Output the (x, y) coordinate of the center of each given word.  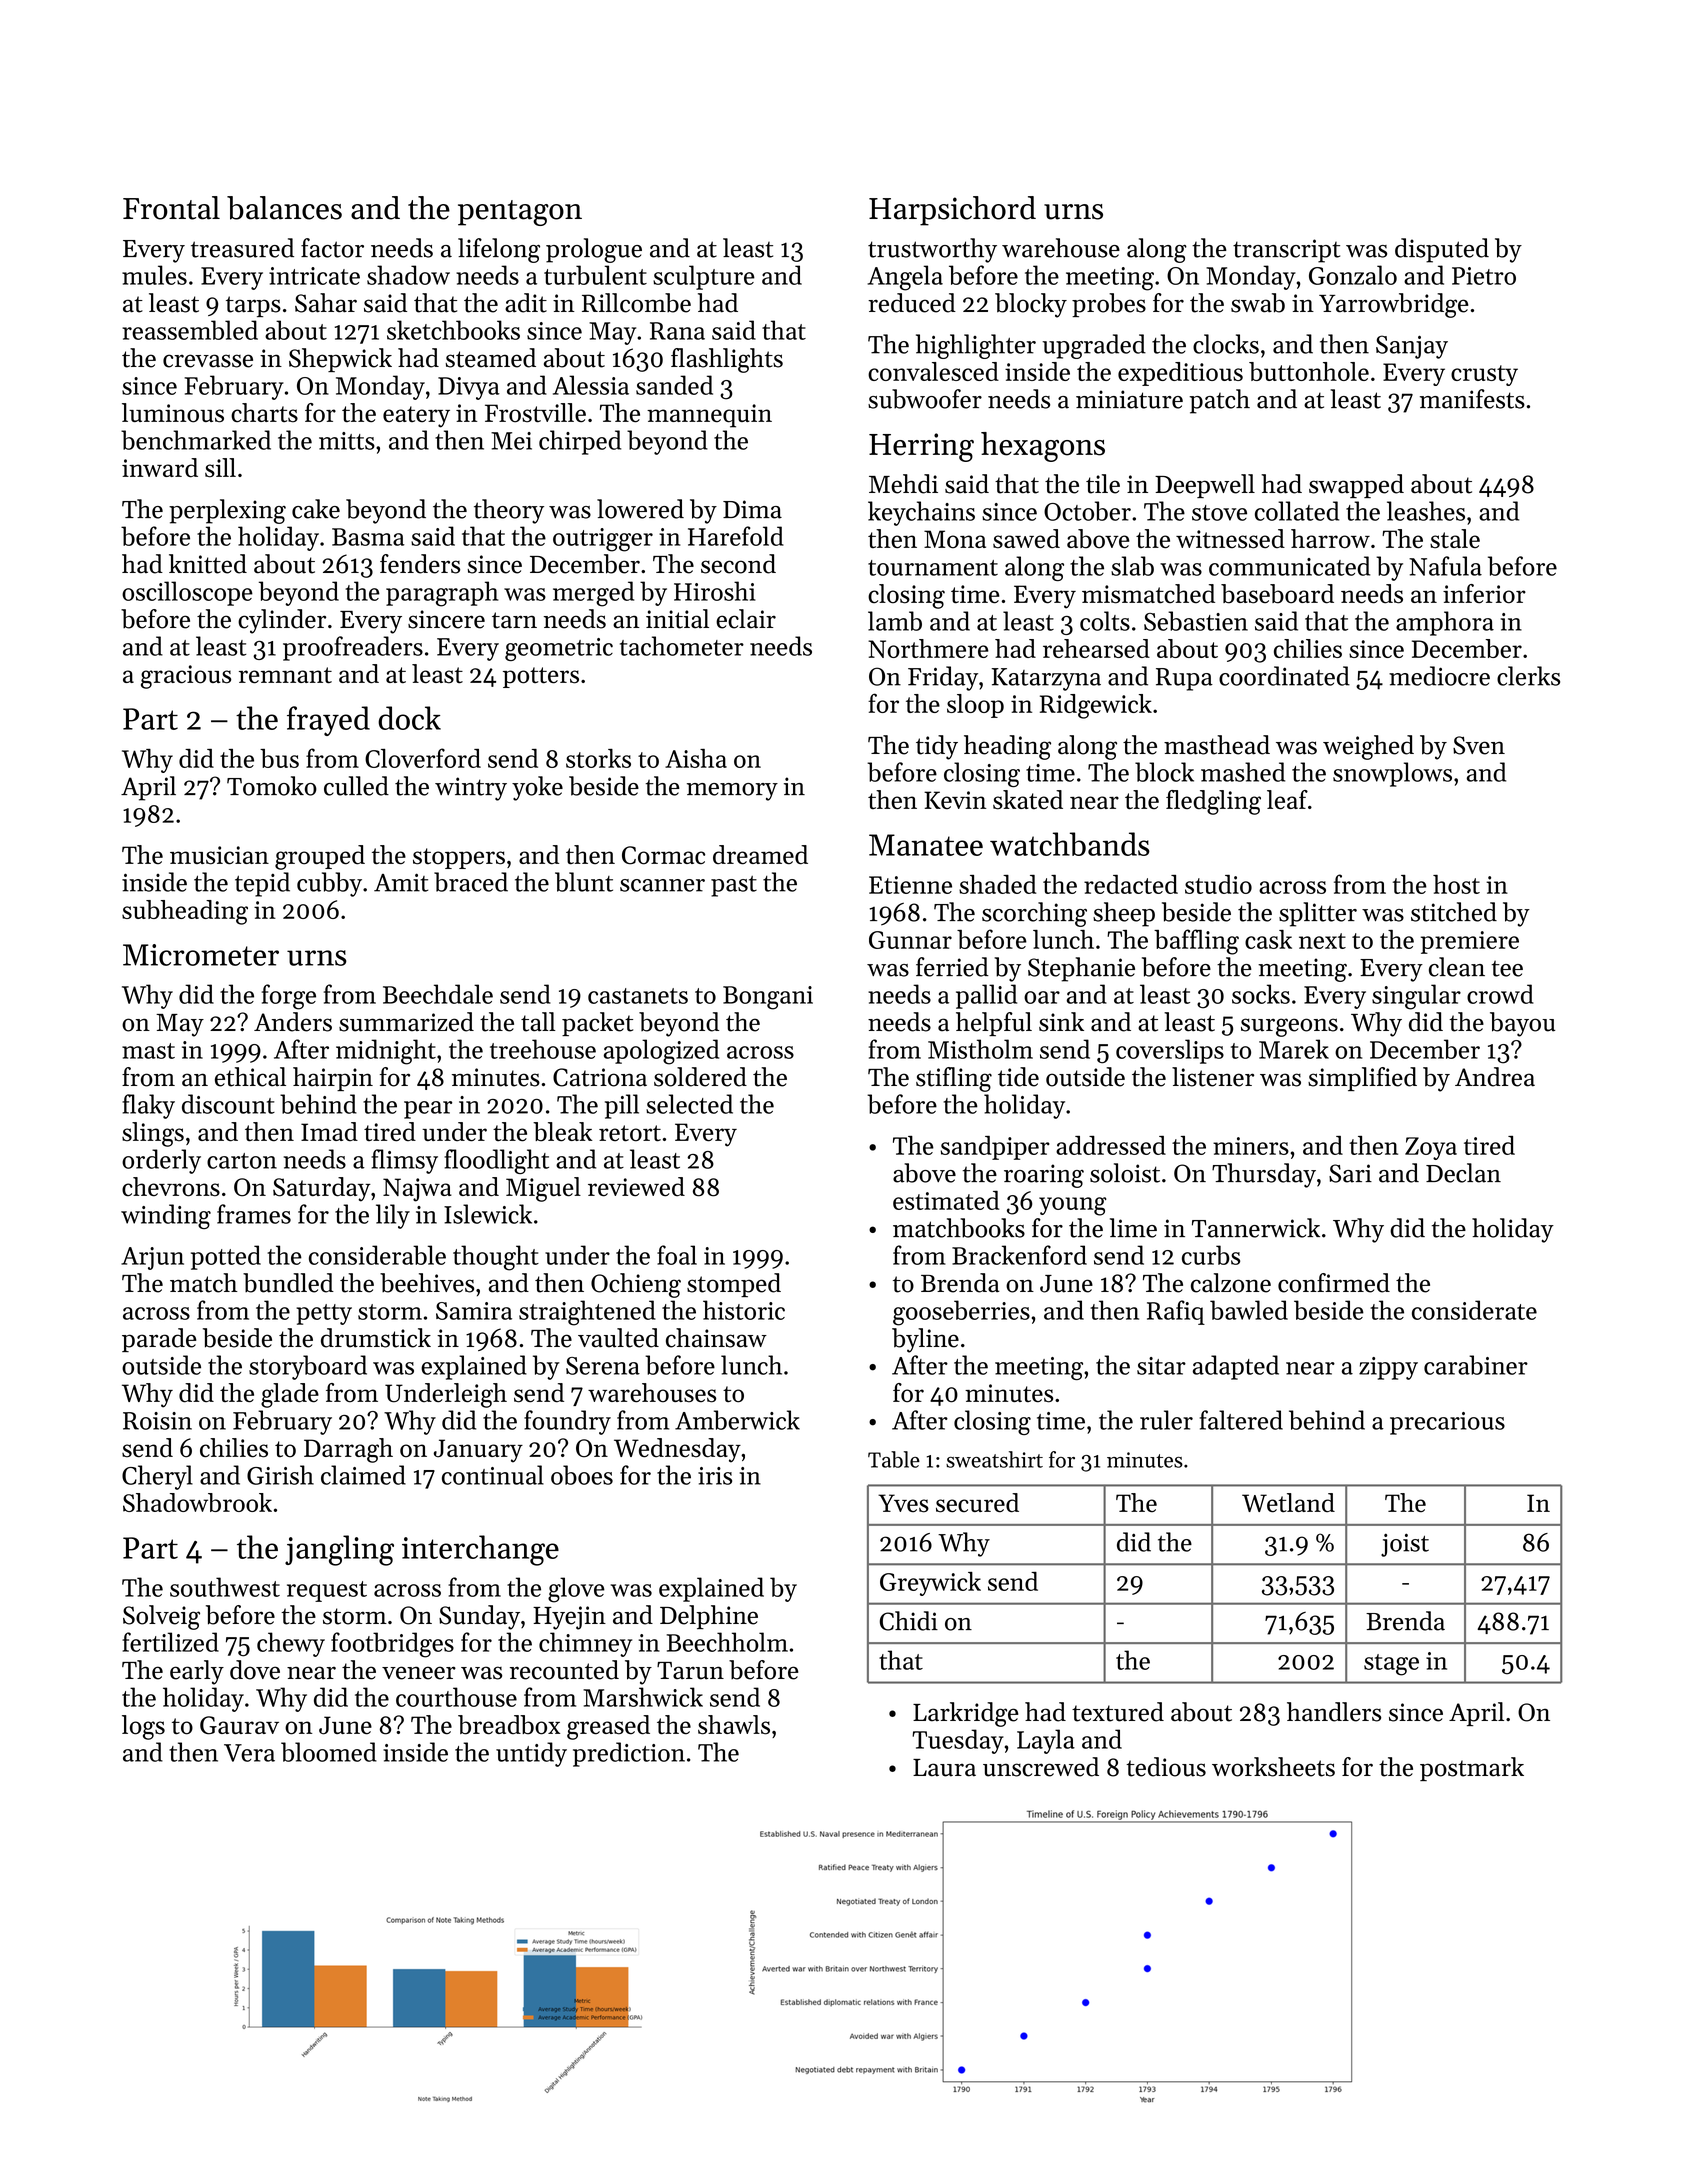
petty (324, 1314)
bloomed (329, 1752)
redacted (1131, 884)
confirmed (1334, 1283)
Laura (944, 1768)
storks (598, 758)
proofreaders (353, 648)
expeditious (1180, 374)
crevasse (208, 361)
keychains (921, 513)
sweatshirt (994, 1459)
